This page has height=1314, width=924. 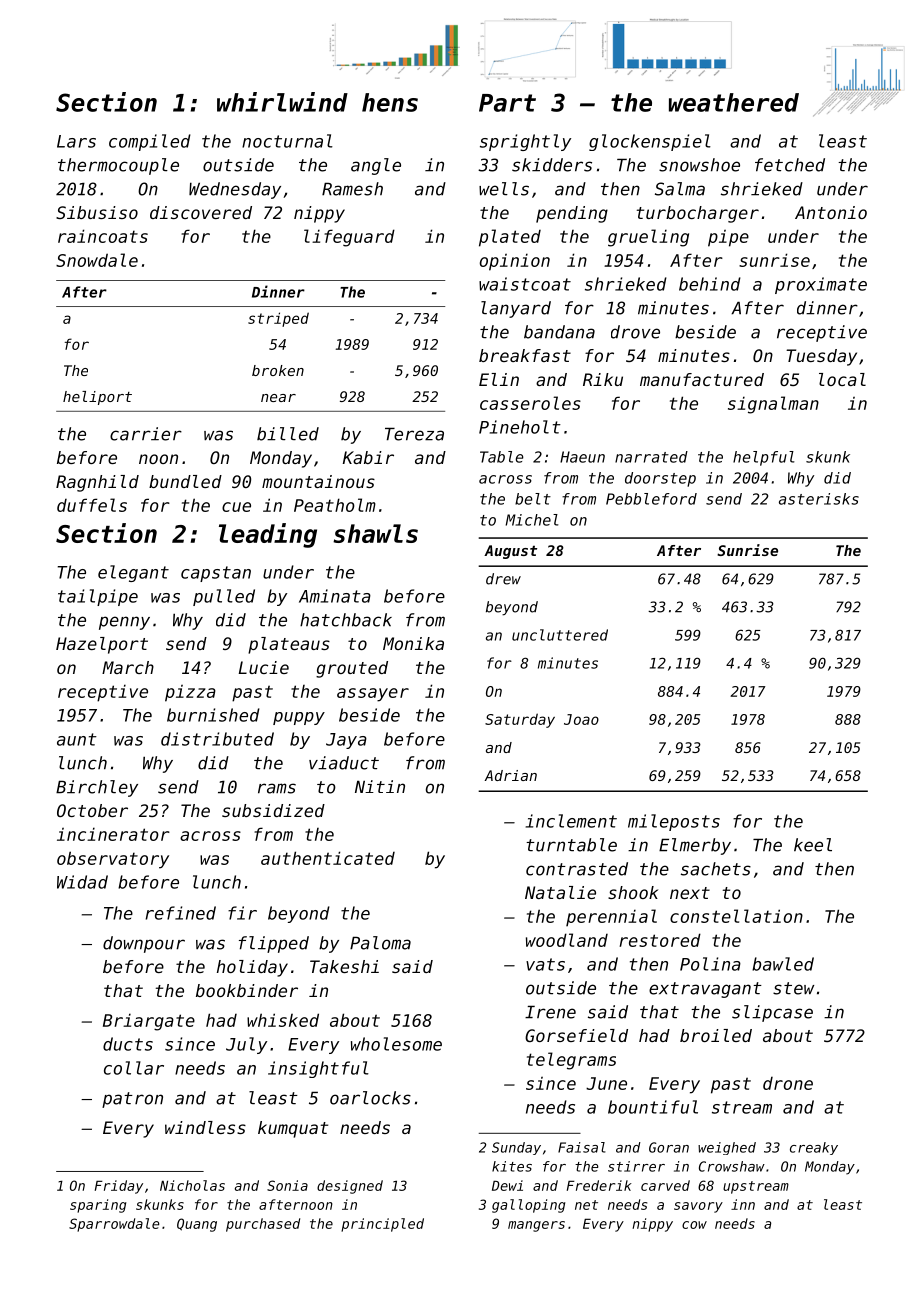 What do you see at coordinates (293, 1129) in the page?
I see `kumquat` at bounding box center [293, 1129].
